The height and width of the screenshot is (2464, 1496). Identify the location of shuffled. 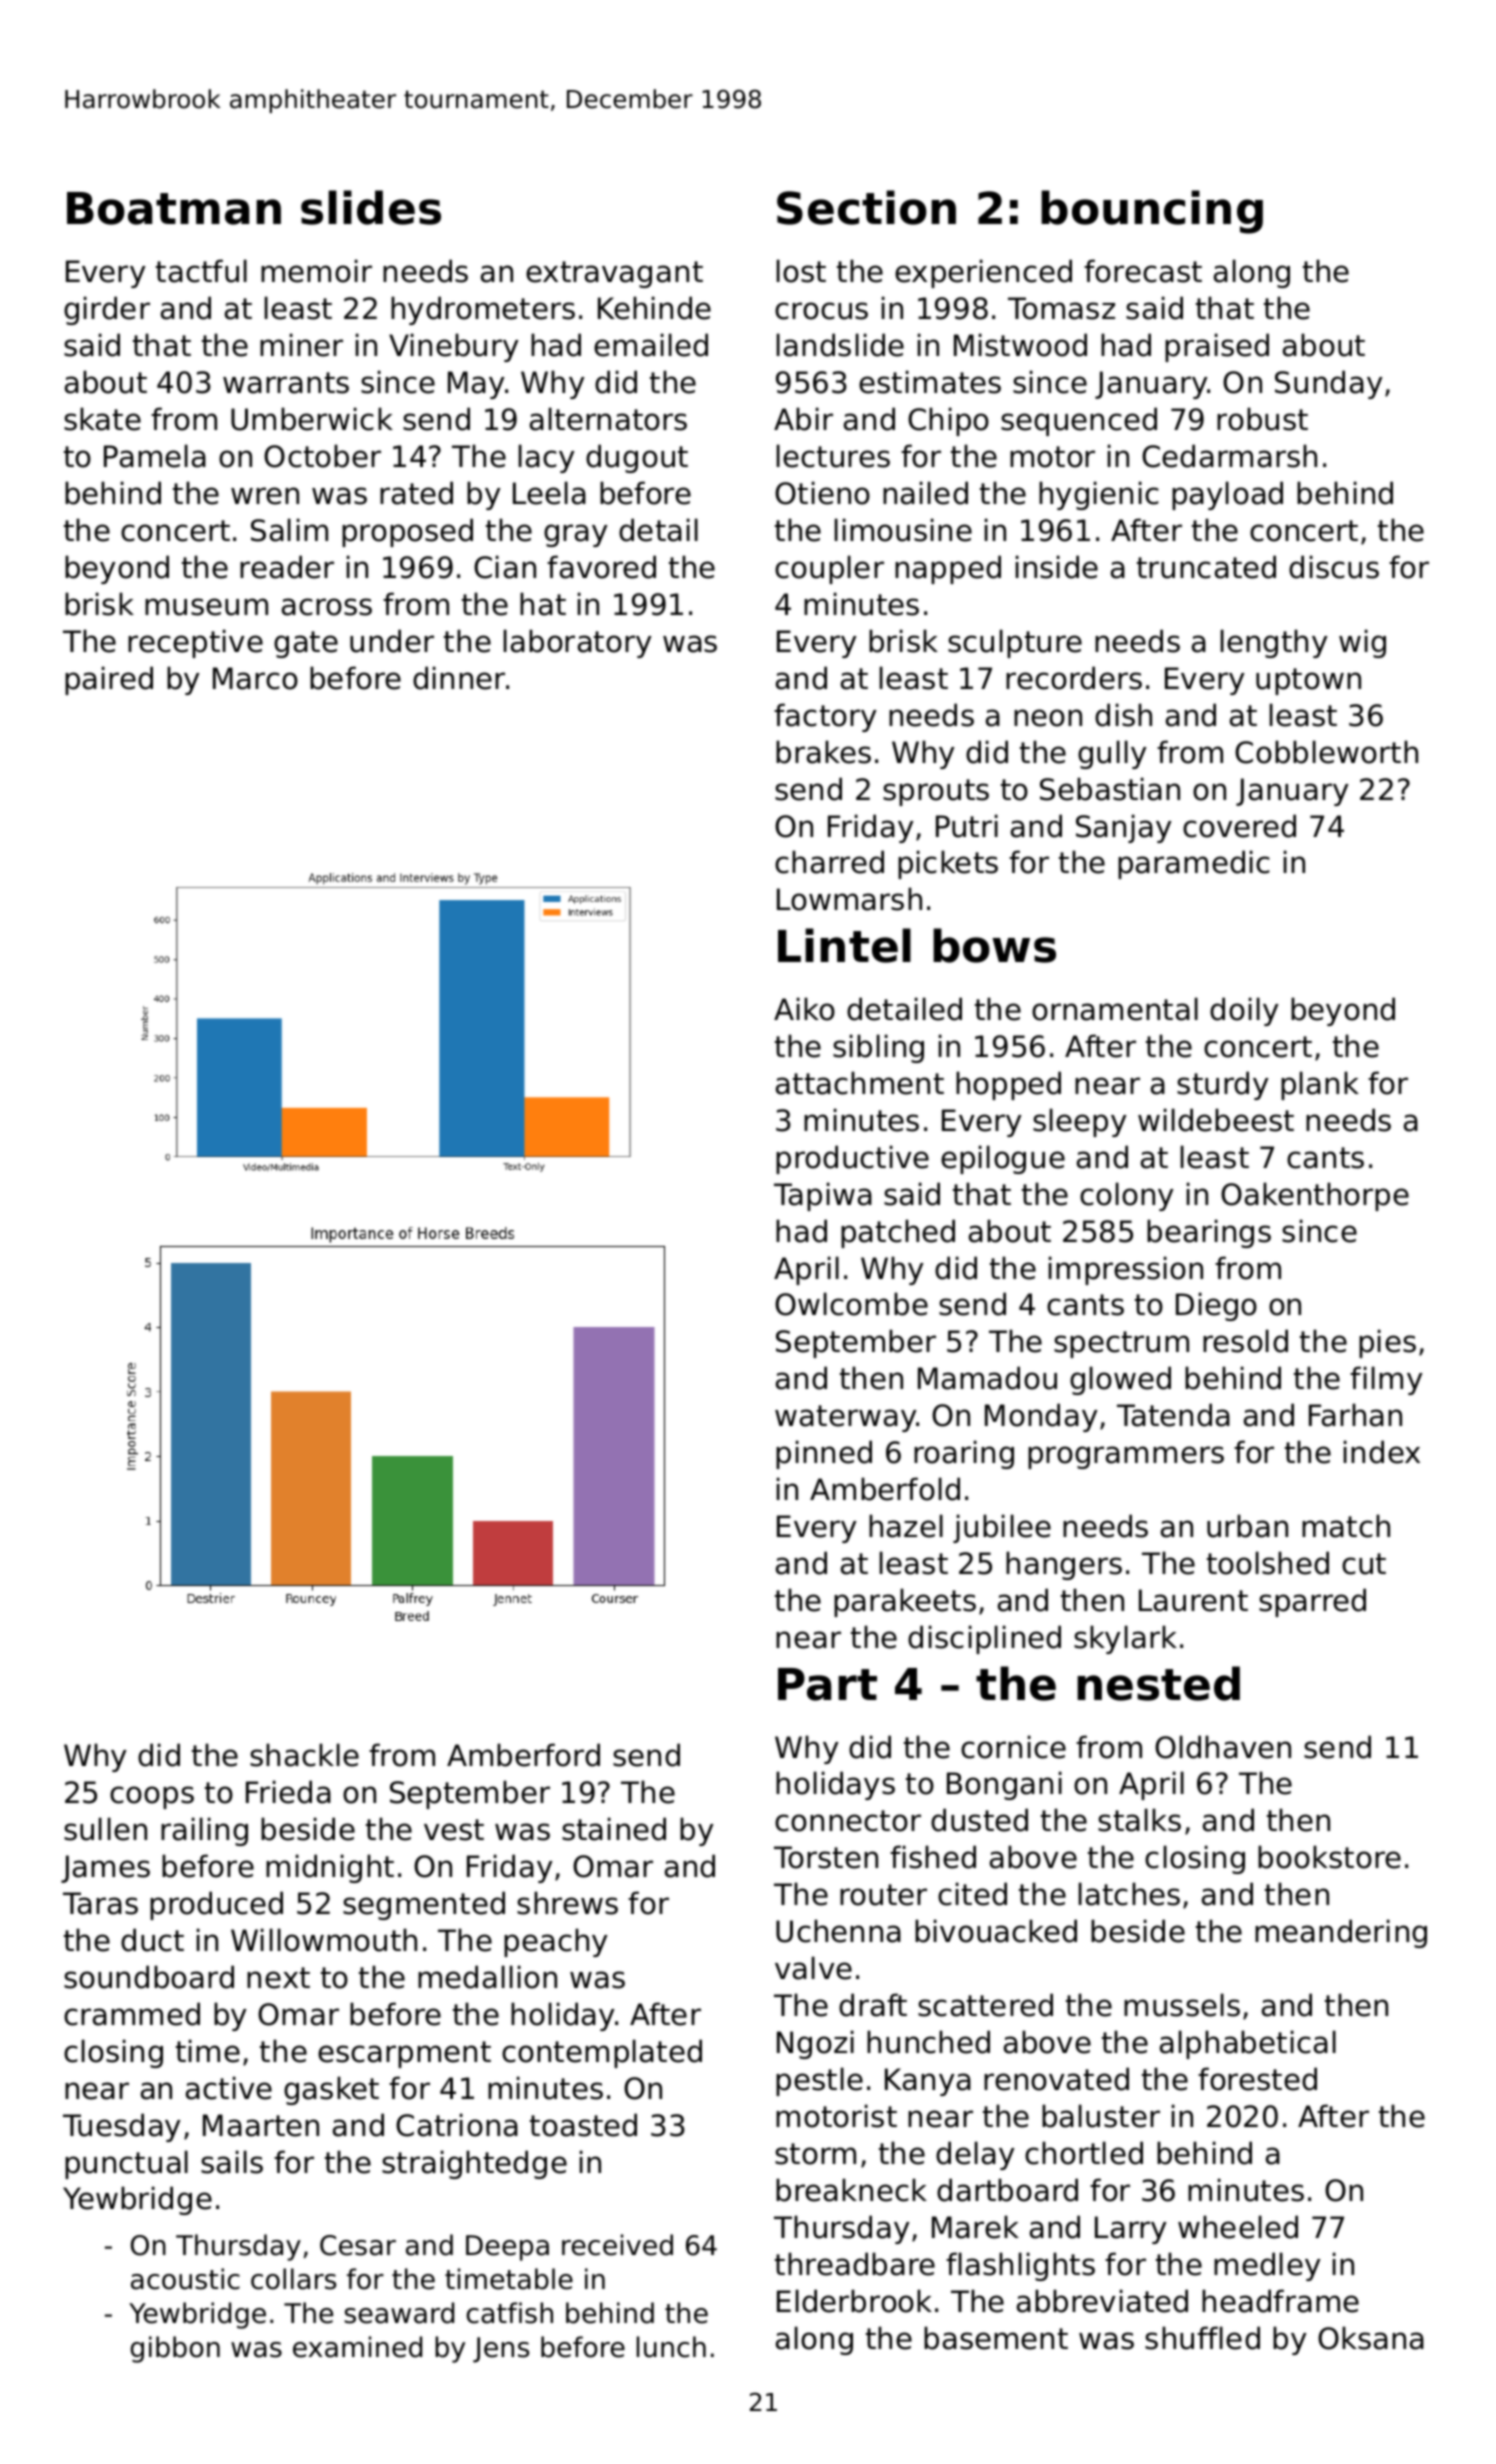
(1202, 2338).
